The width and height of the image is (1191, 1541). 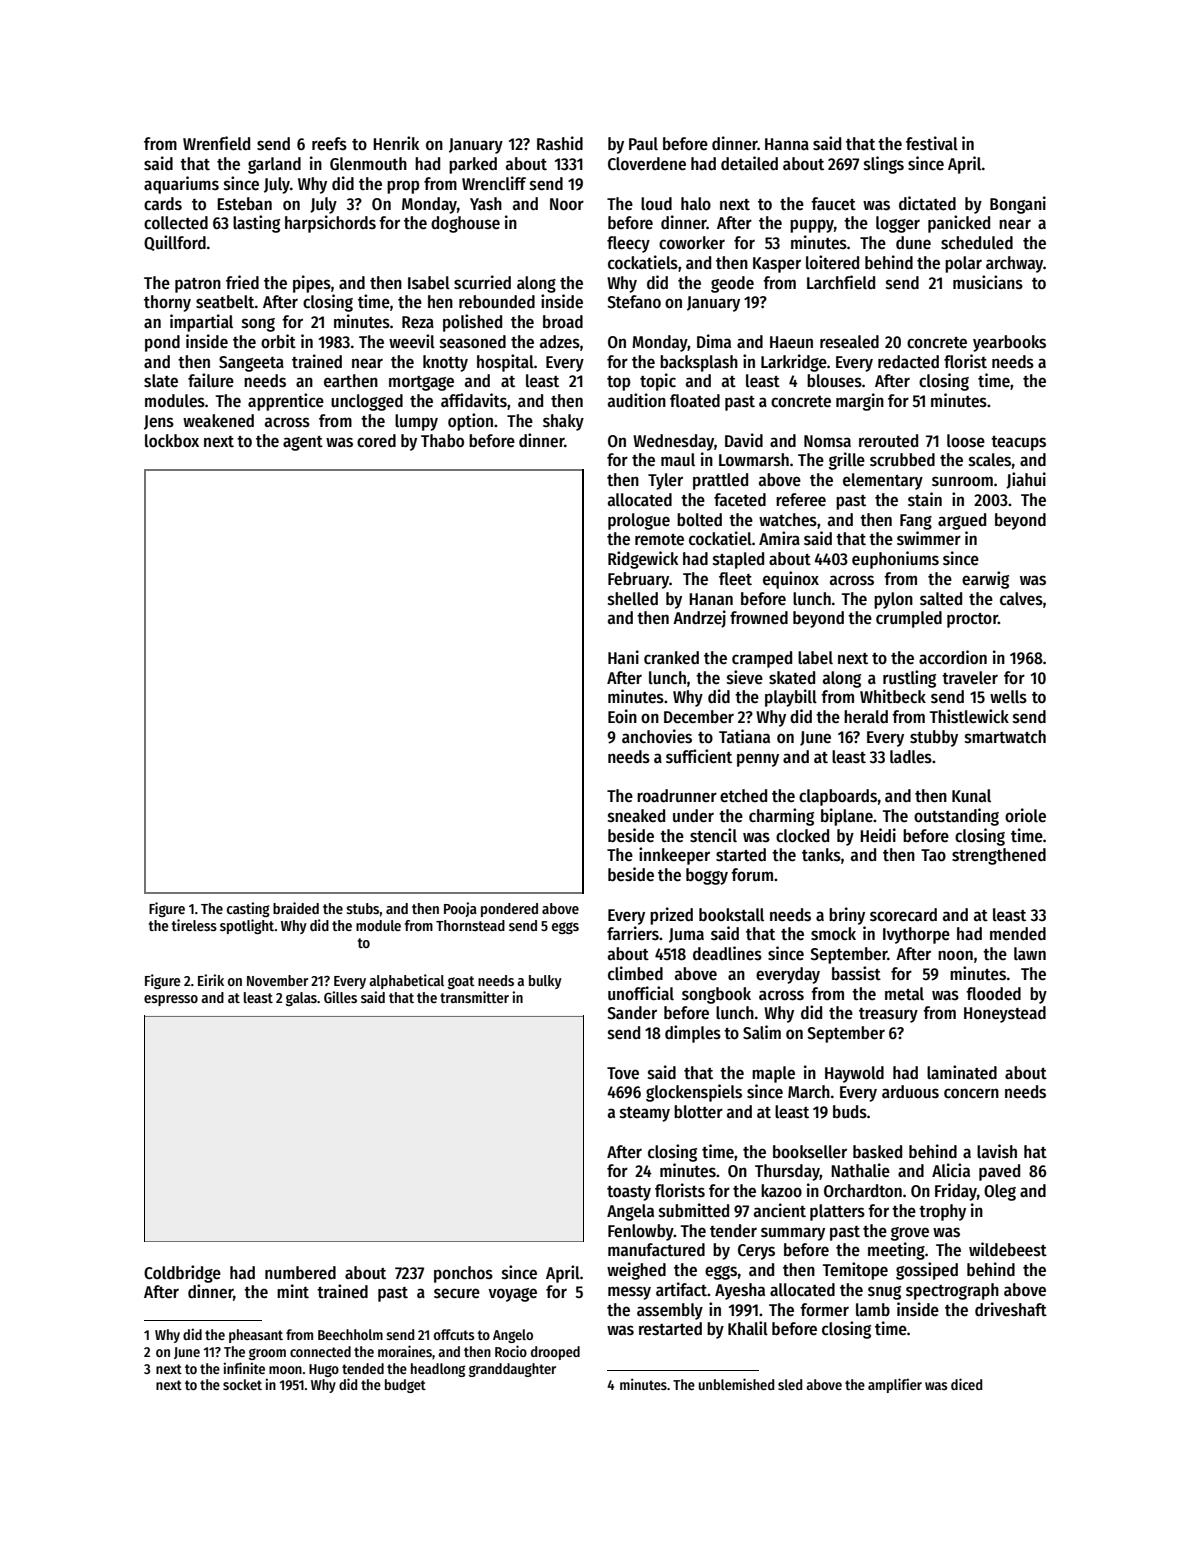 I want to click on playbill, so click(x=791, y=698).
